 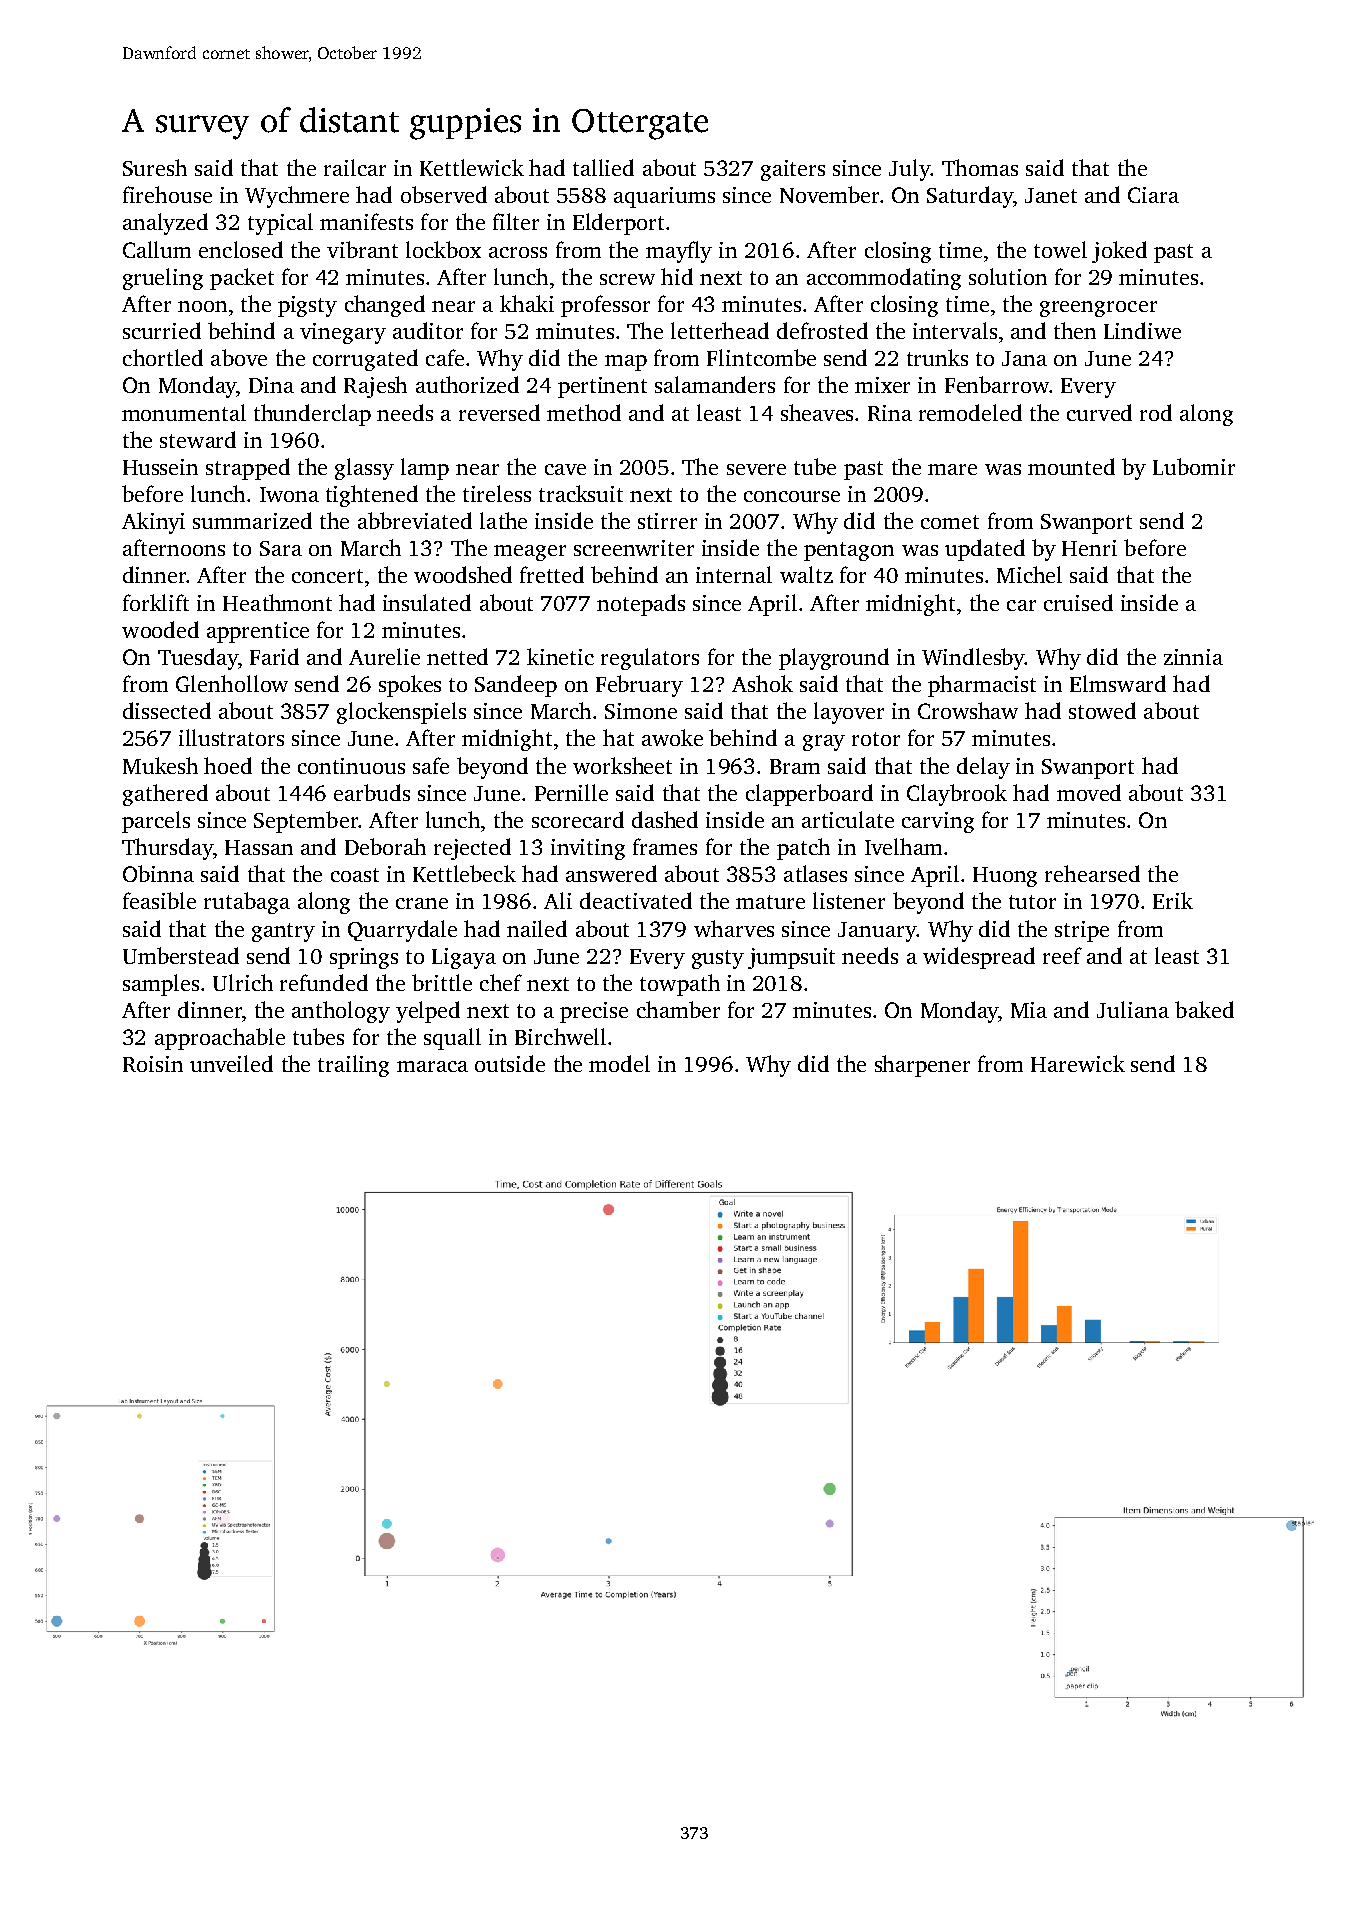 What do you see at coordinates (983, 768) in the document?
I see `delay` at bounding box center [983, 768].
